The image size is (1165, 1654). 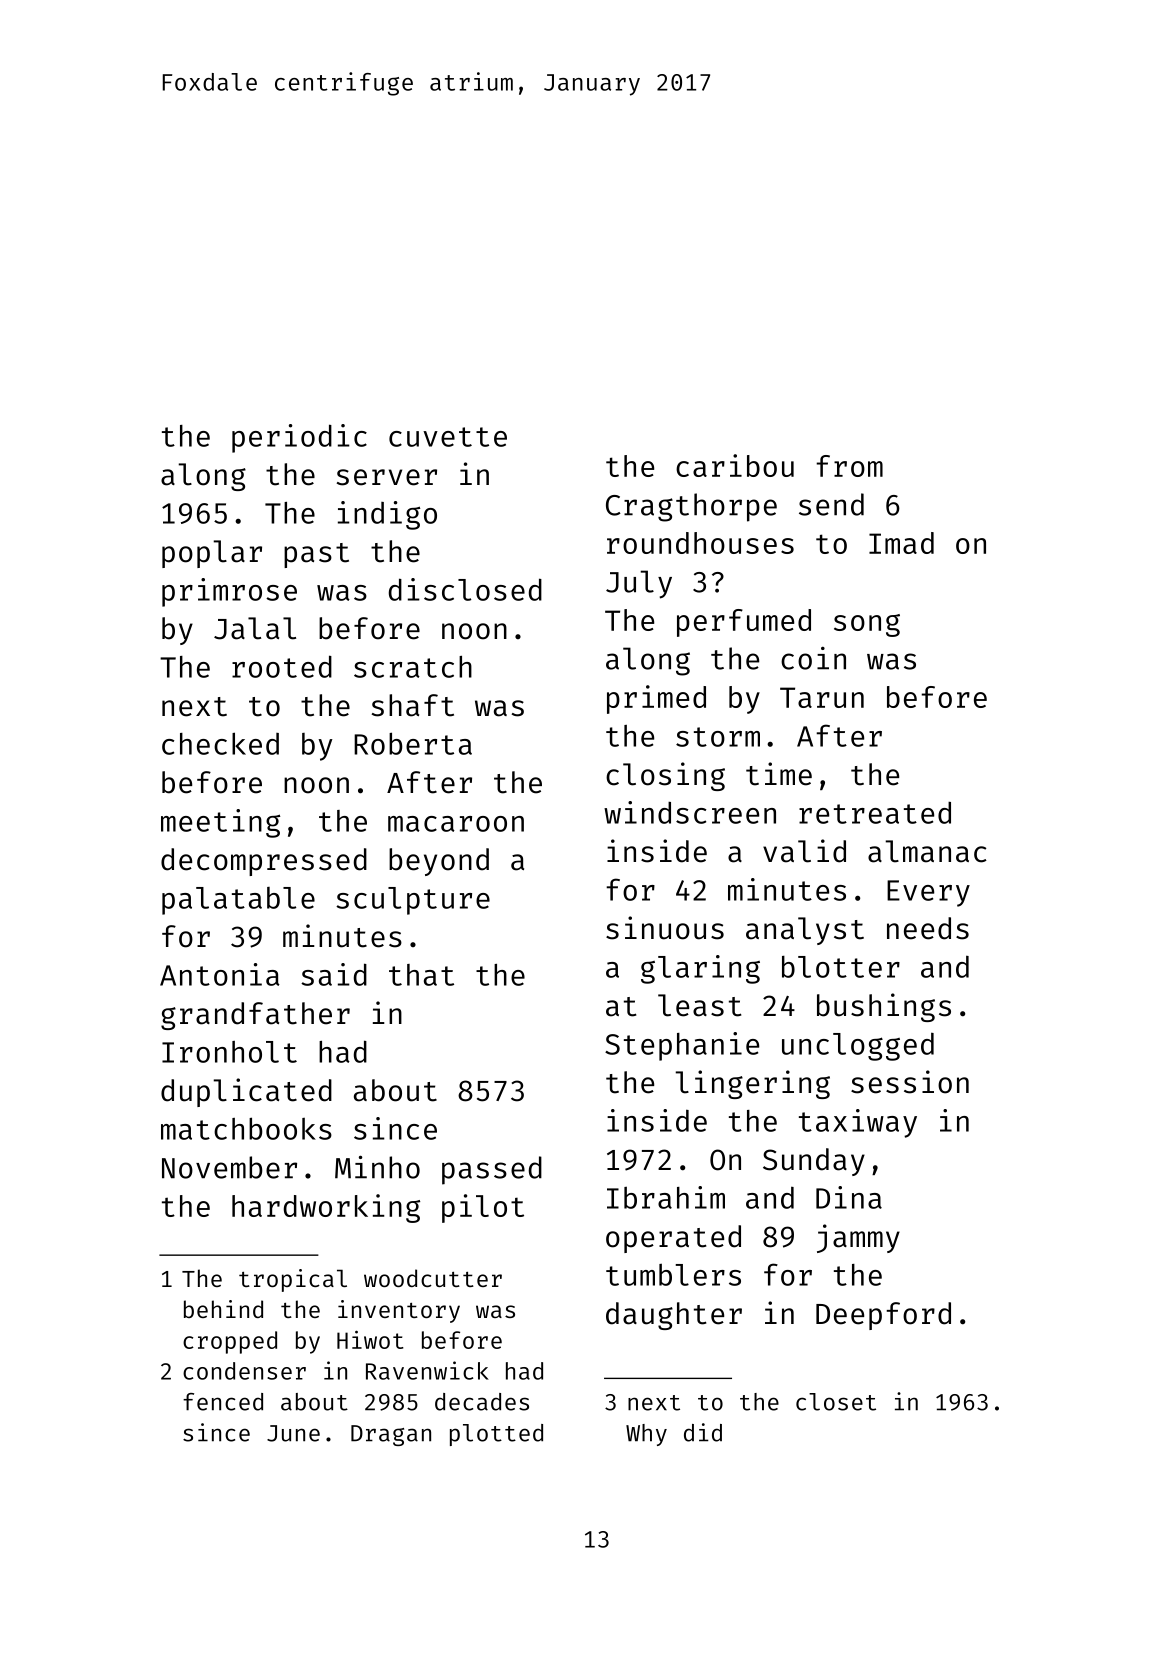 What do you see at coordinates (875, 813) in the image?
I see `retreated` at bounding box center [875, 813].
